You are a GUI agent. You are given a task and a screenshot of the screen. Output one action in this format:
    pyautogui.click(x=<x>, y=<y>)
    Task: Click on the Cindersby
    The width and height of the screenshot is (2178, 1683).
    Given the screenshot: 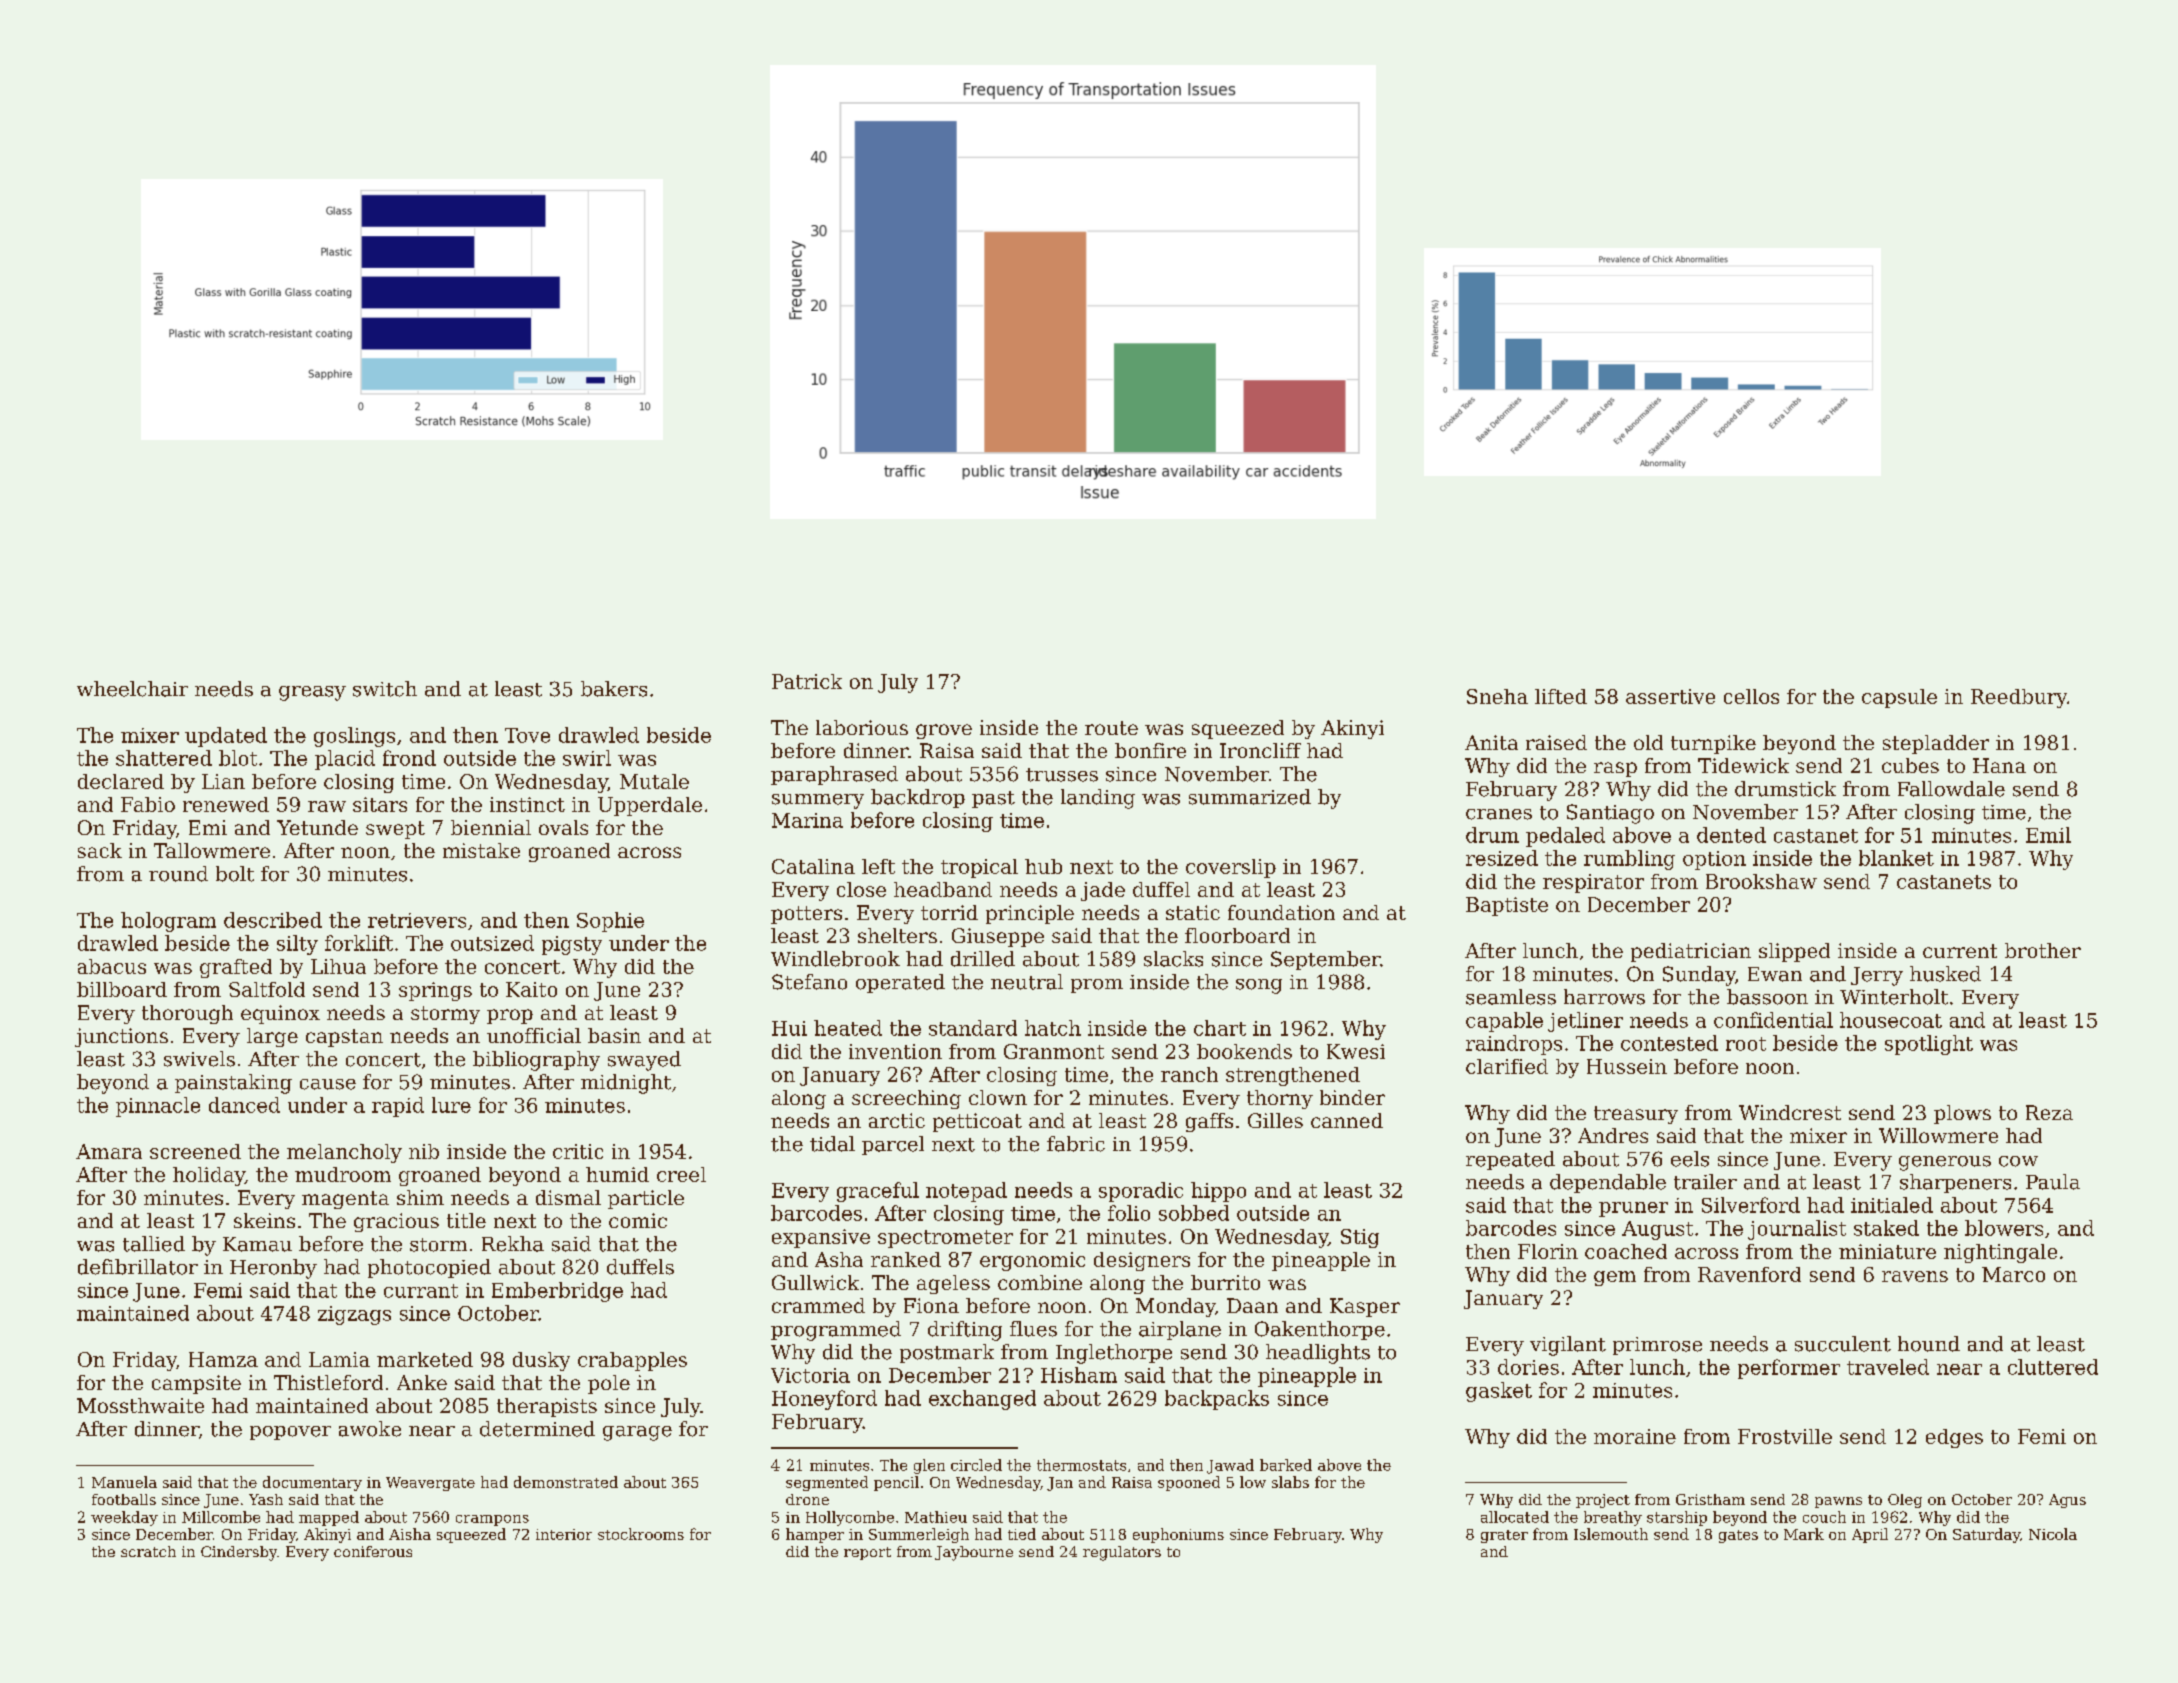 What is the action you would take?
    pyautogui.click(x=239, y=1553)
